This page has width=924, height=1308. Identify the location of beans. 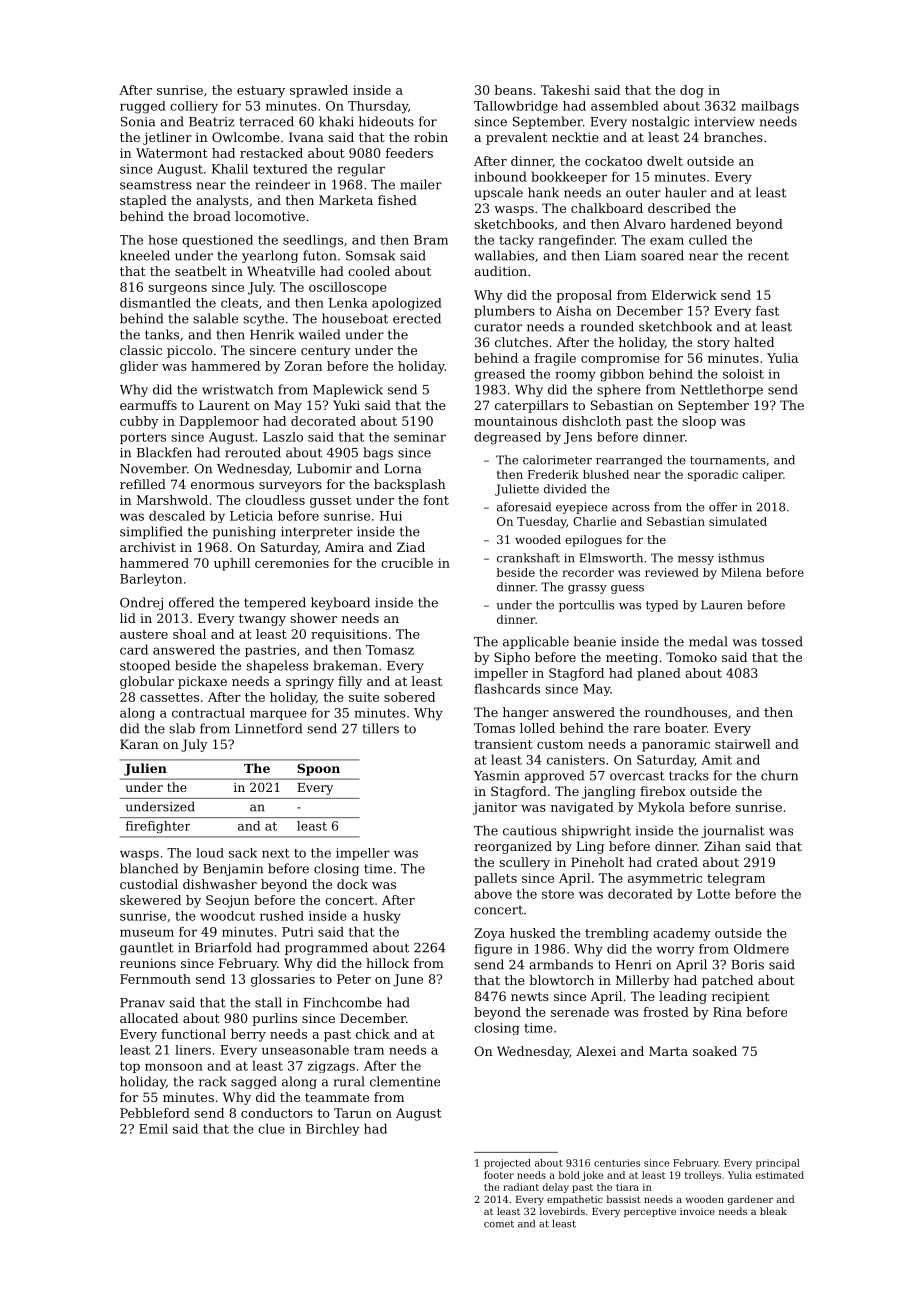
(513, 90).
